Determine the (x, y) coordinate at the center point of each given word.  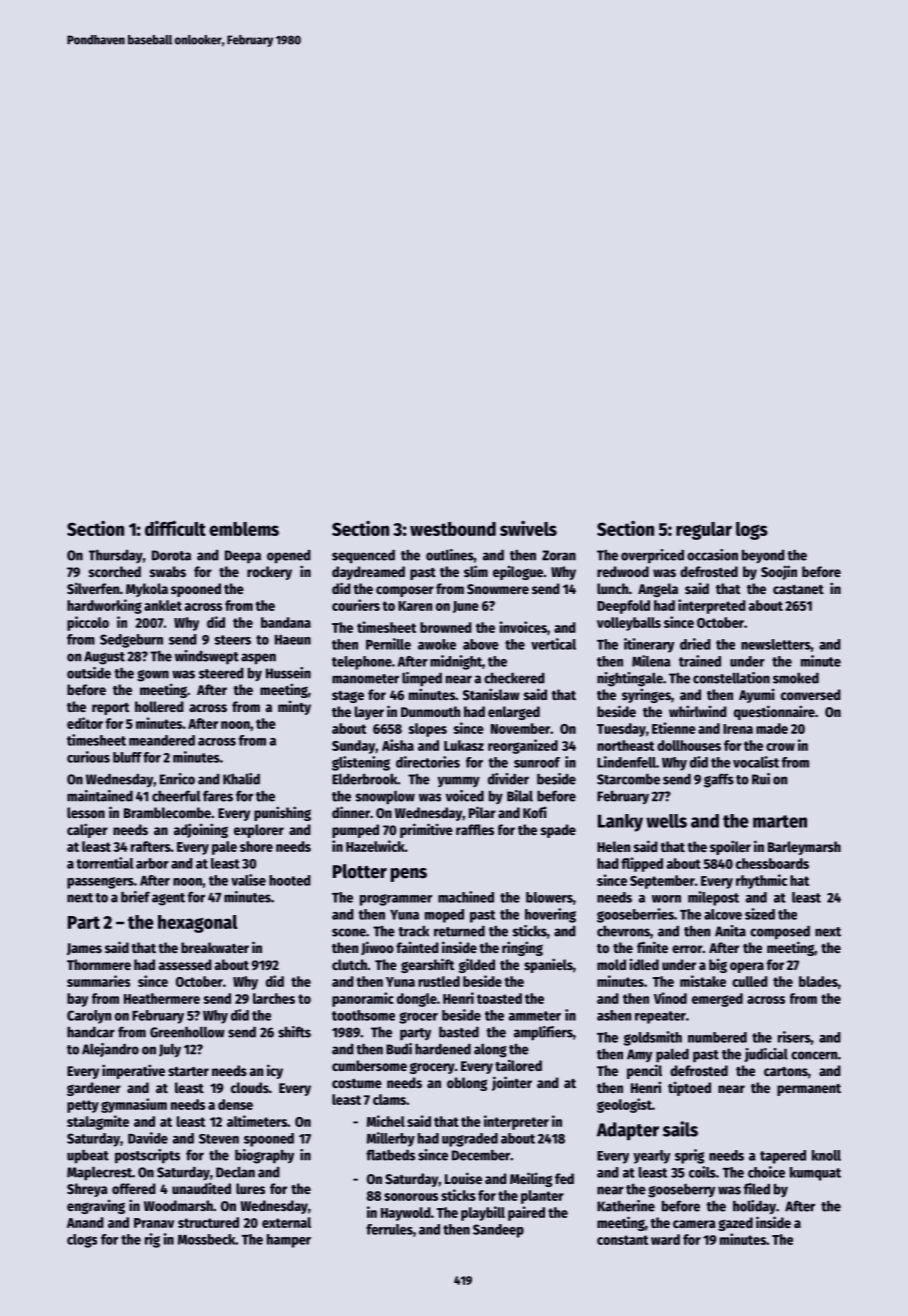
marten (780, 821)
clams (389, 1099)
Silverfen (93, 588)
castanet (798, 589)
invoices (523, 627)
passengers (100, 883)
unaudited (201, 1188)
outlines (450, 555)
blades (818, 981)
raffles (475, 829)
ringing (522, 948)
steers (232, 640)
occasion (712, 555)
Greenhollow (187, 1032)
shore (256, 846)
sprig (689, 1156)
